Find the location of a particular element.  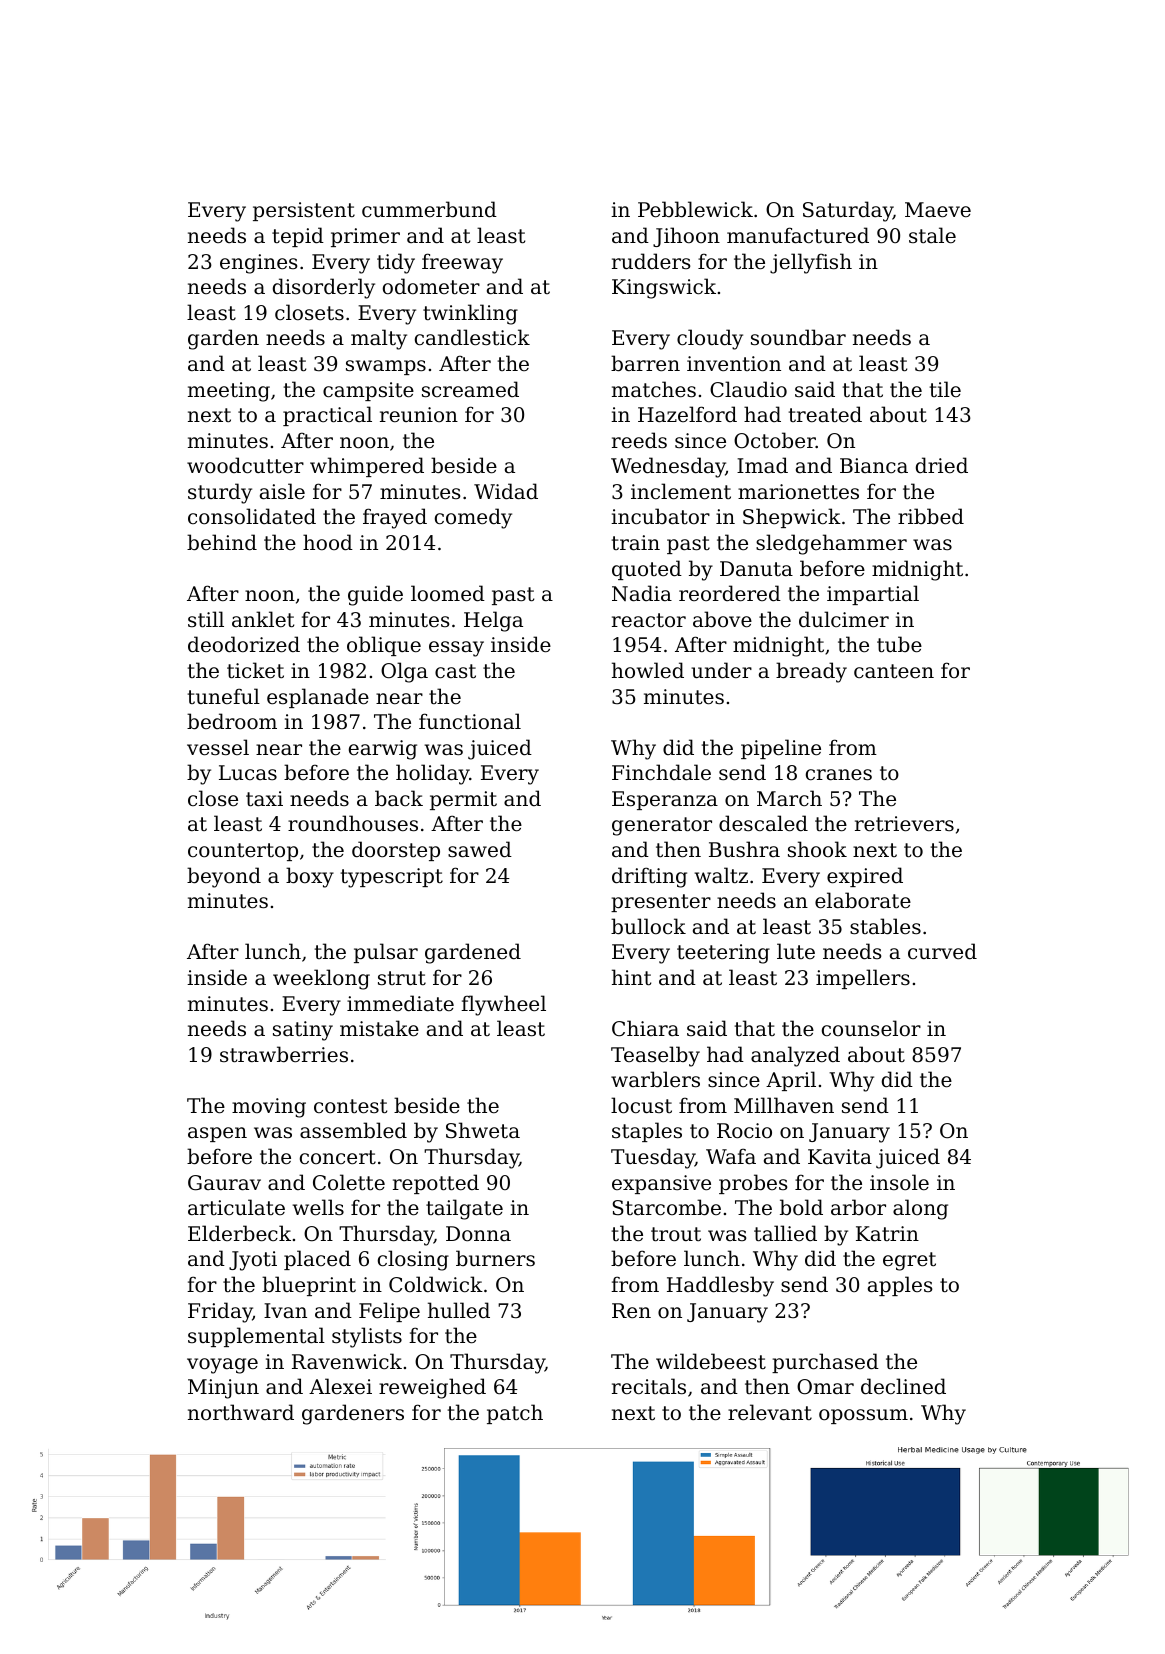

vessel is located at coordinates (218, 747).
